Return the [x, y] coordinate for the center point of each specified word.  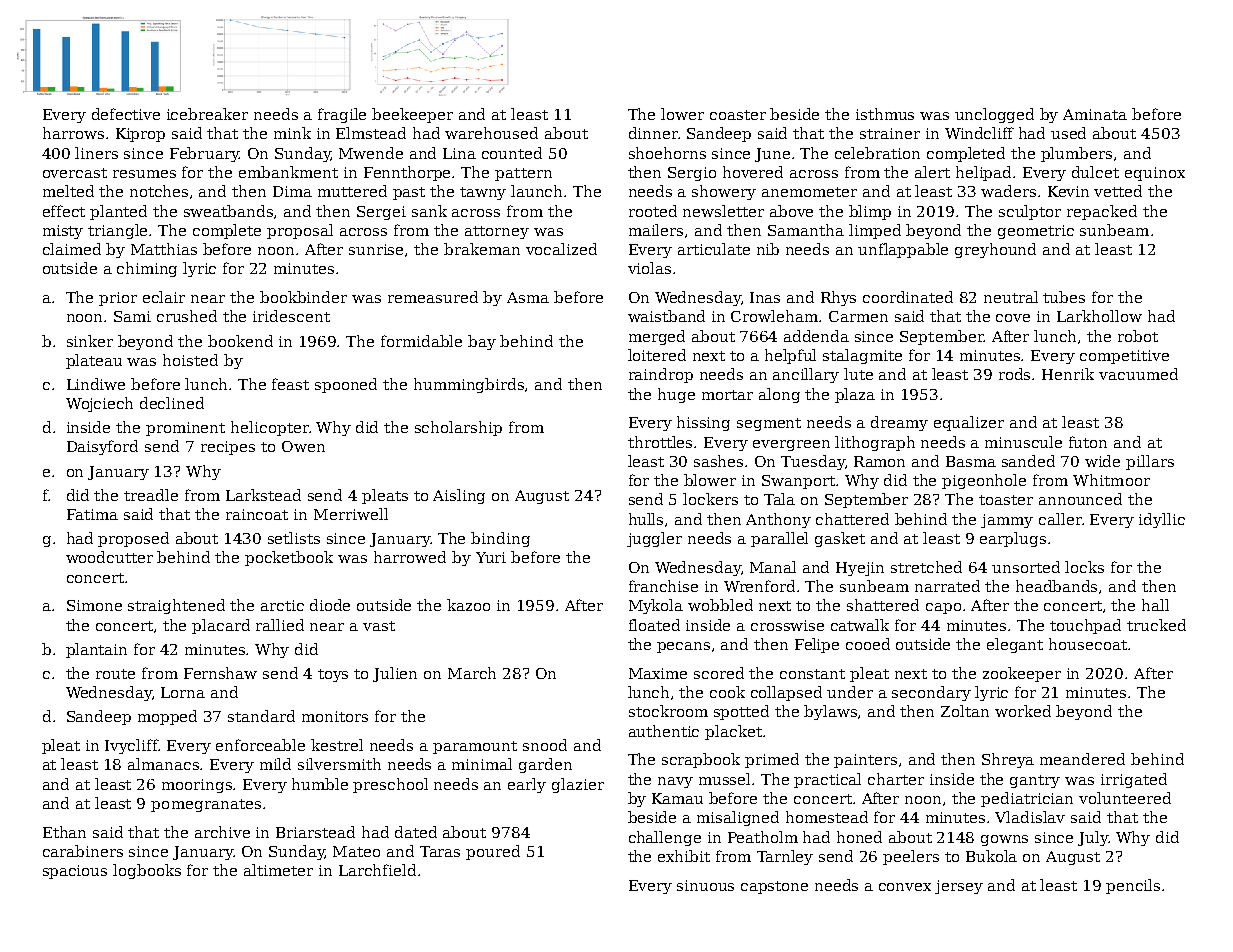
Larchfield [377, 870]
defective [126, 114]
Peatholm [763, 837]
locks [1084, 567]
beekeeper [412, 115]
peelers [911, 857]
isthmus [885, 114]
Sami [132, 316]
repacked [1102, 212]
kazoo [468, 605]
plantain [96, 650]
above [791, 211]
